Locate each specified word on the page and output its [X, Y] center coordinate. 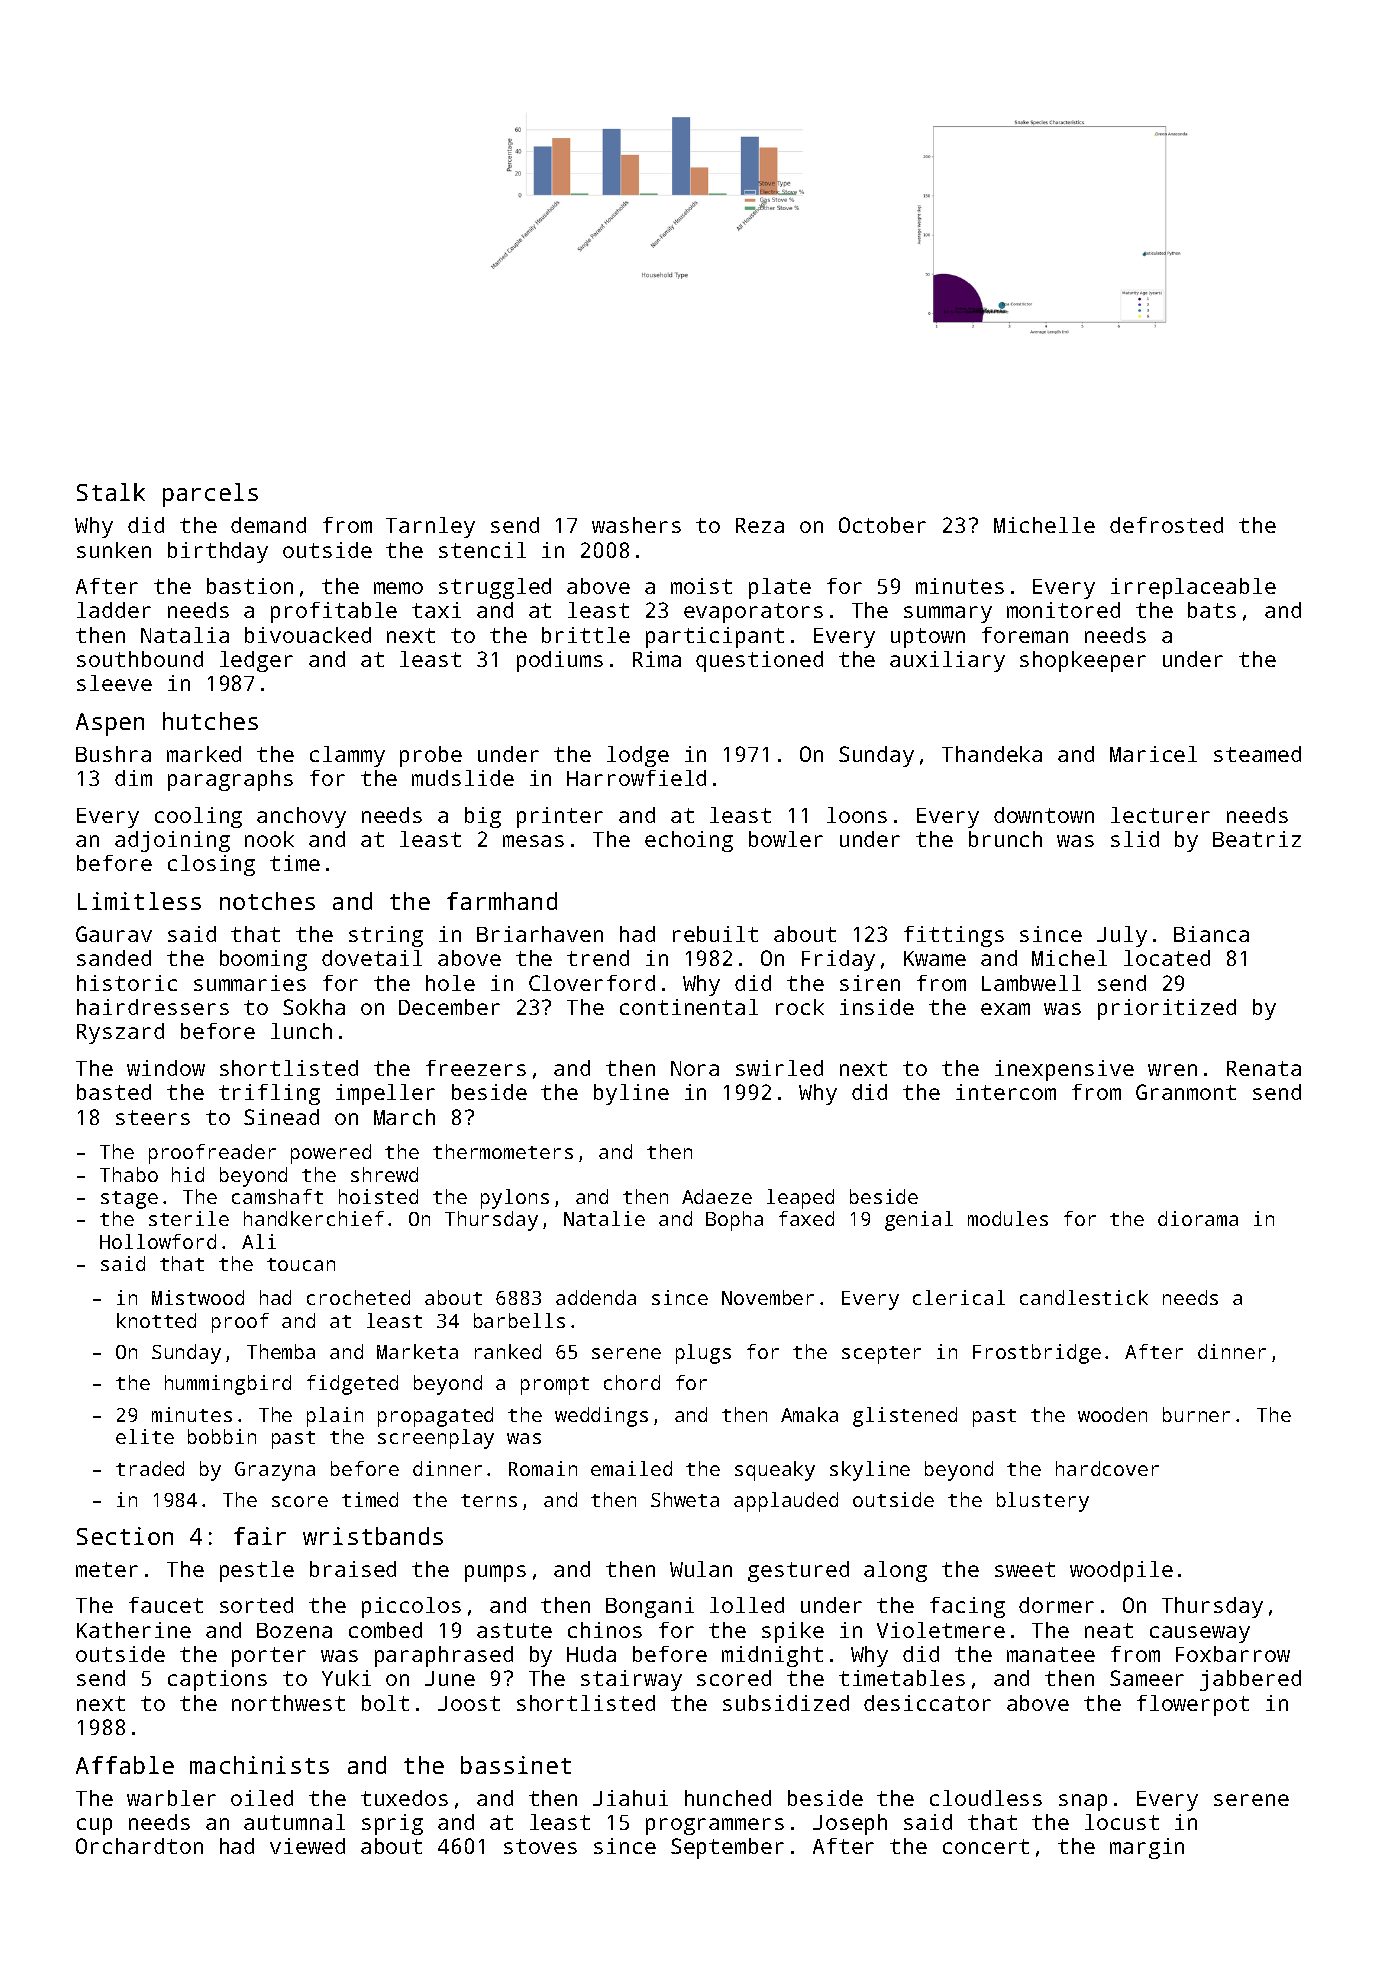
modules [1008, 1218]
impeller [385, 1094]
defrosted [1166, 525]
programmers [715, 1826]
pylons [515, 1199]
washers [636, 525]
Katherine [134, 1630]
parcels [210, 495]
